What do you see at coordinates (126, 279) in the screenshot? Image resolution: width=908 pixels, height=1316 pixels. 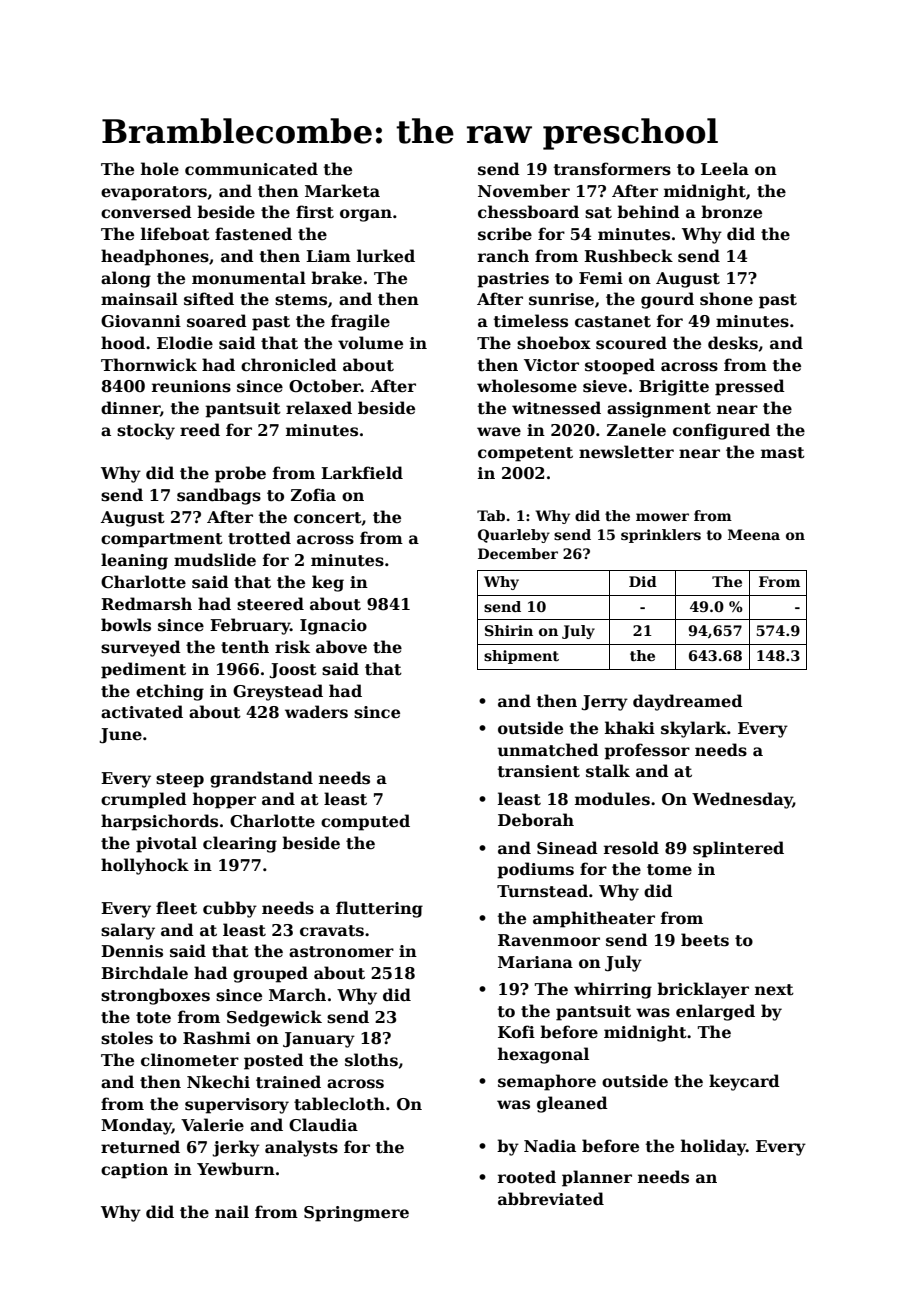 I see `along` at bounding box center [126, 279].
